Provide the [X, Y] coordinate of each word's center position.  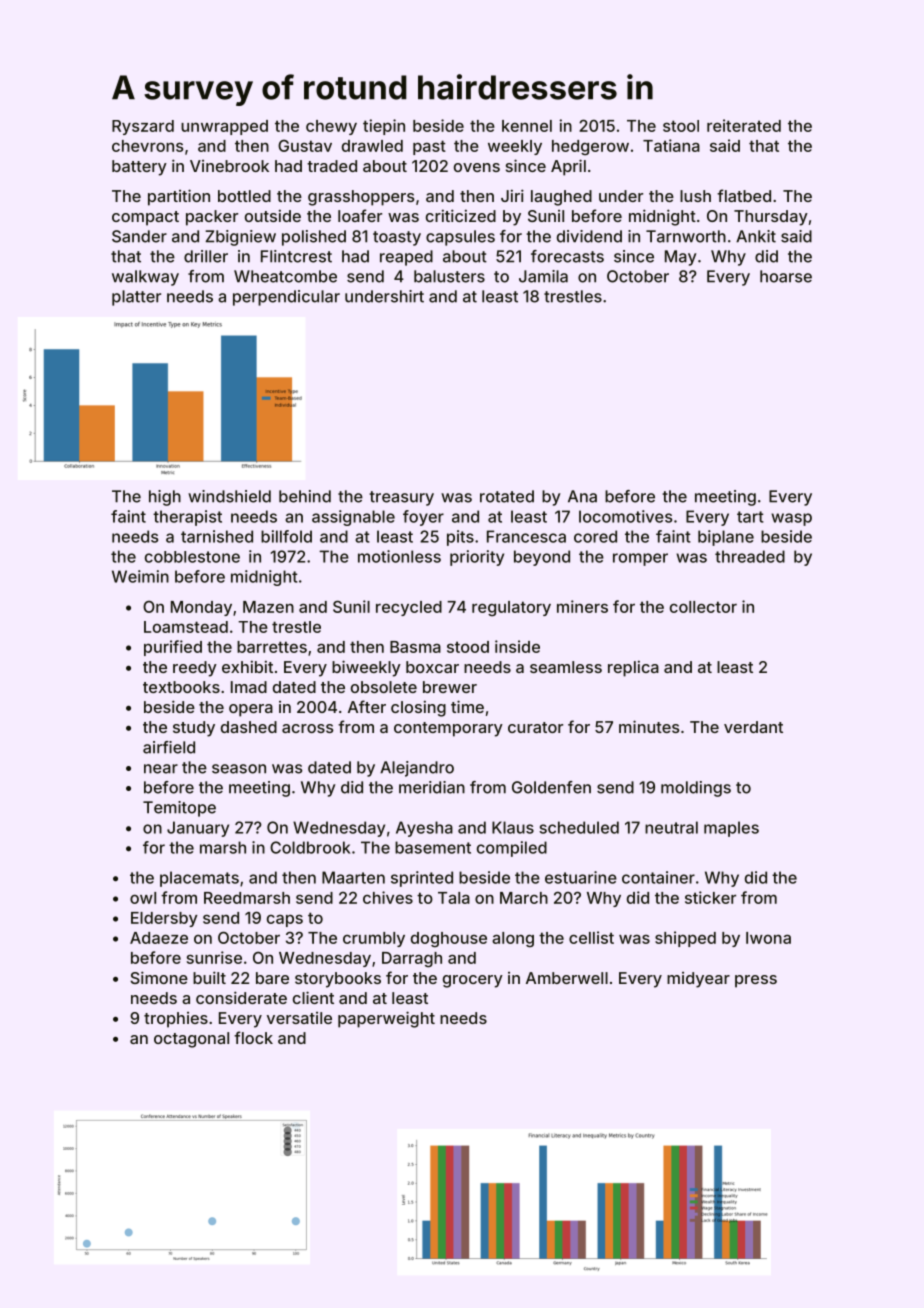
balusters [449, 276]
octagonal [191, 1040]
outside [273, 215]
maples [731, 829]
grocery [473, 981]
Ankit [756, 236]
